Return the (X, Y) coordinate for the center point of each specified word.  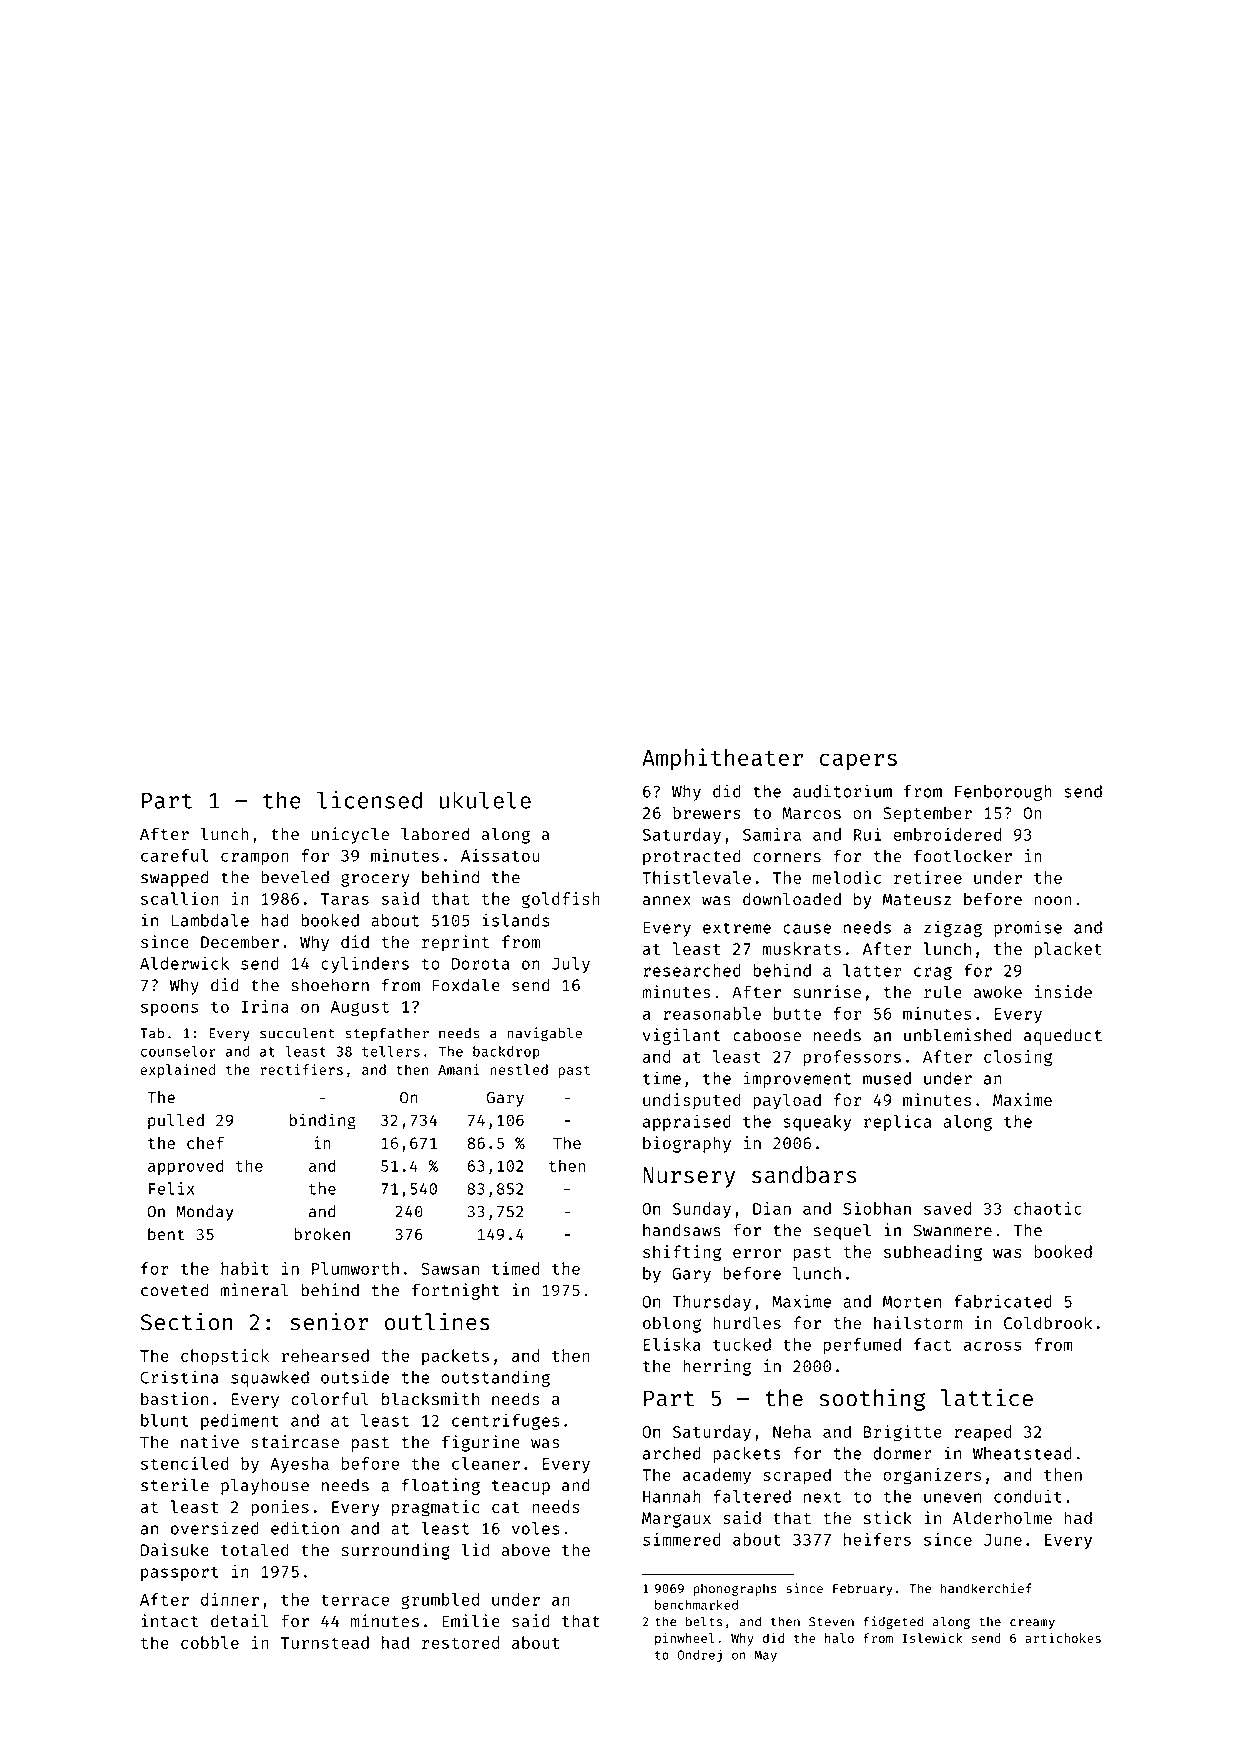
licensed (369, 800)
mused (887, 1078)
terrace (355, 1600)
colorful (330, 1398)
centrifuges (505, 1421)
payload (787, 1101)
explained (177, 1071)
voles (535, 1528)
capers (858, 762)
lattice (987, 1397)
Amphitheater (722, 759)
